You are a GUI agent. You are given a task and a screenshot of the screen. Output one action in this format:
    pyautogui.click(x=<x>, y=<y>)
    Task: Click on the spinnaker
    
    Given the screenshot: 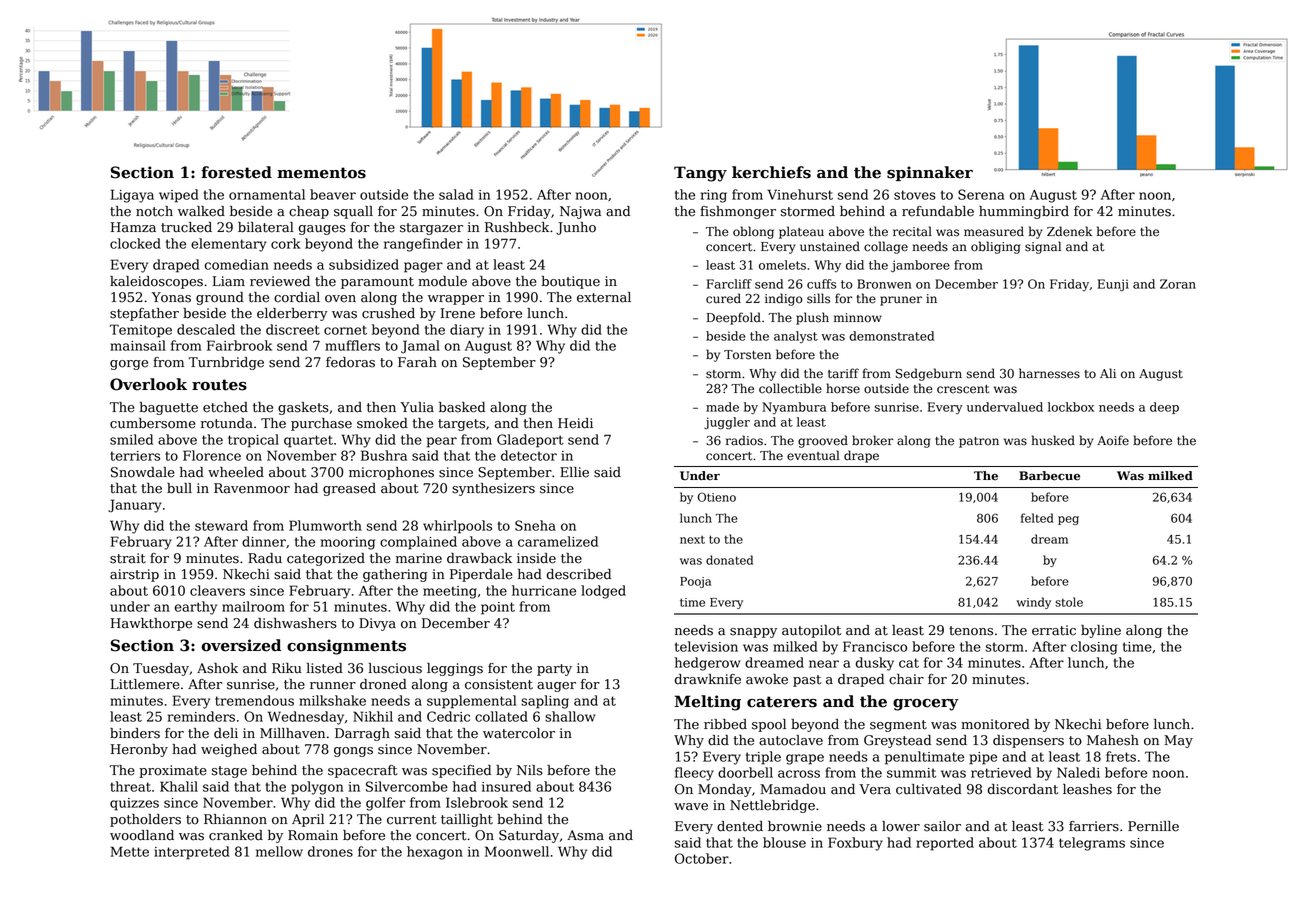 What is the action you would take?
    pyautogui.click(x=930, y=173)
